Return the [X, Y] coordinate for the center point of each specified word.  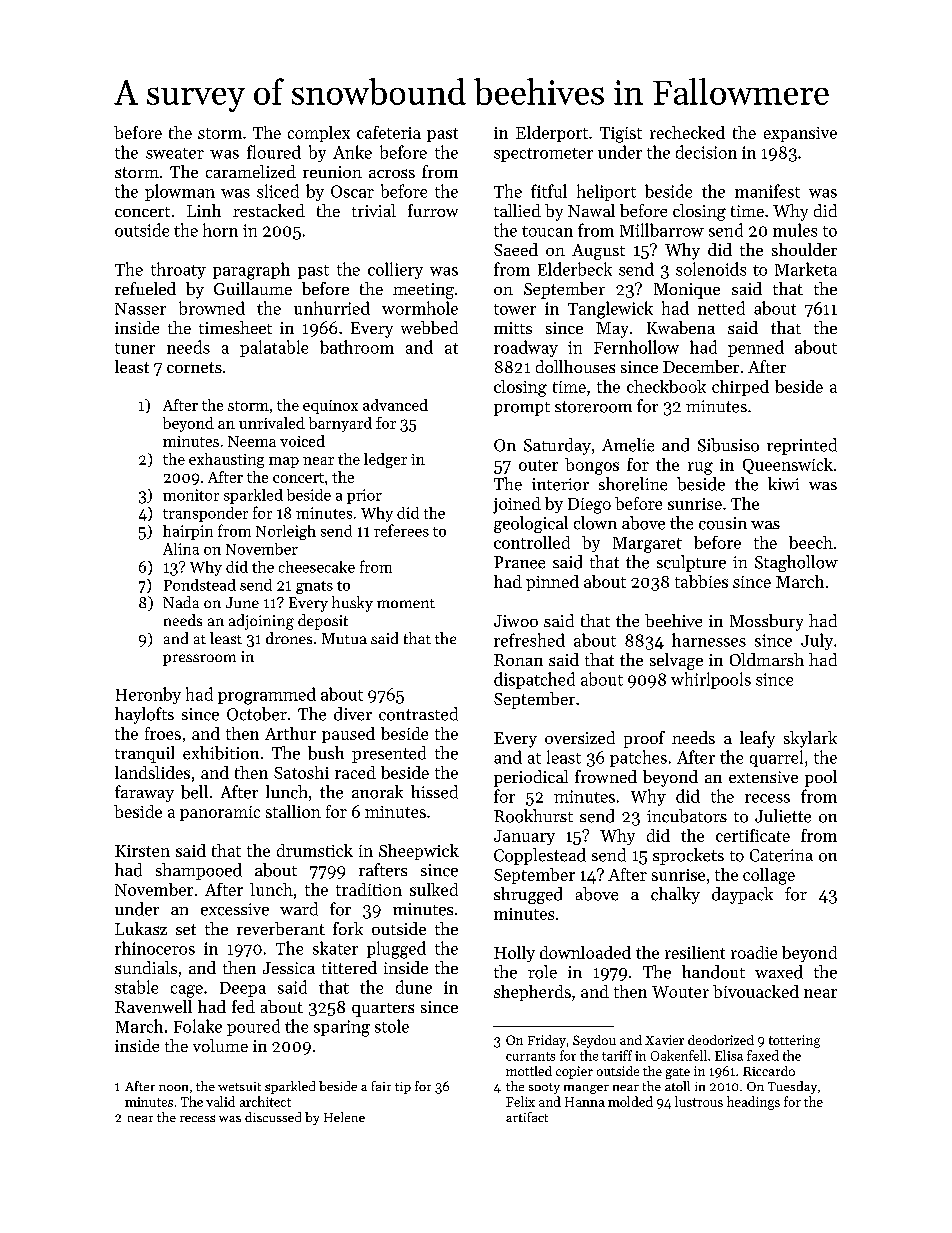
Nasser [140, 309]
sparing [342, 1028]
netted [721, 308]
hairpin [188, 532]
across [392, 173]
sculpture [691, 563]
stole [392, 1026]
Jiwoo [516, 621]
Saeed [516, 249]
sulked [434, 889]
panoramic [220, 813]
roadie [754, 952]
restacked [269, 210]
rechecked [687, 132]
